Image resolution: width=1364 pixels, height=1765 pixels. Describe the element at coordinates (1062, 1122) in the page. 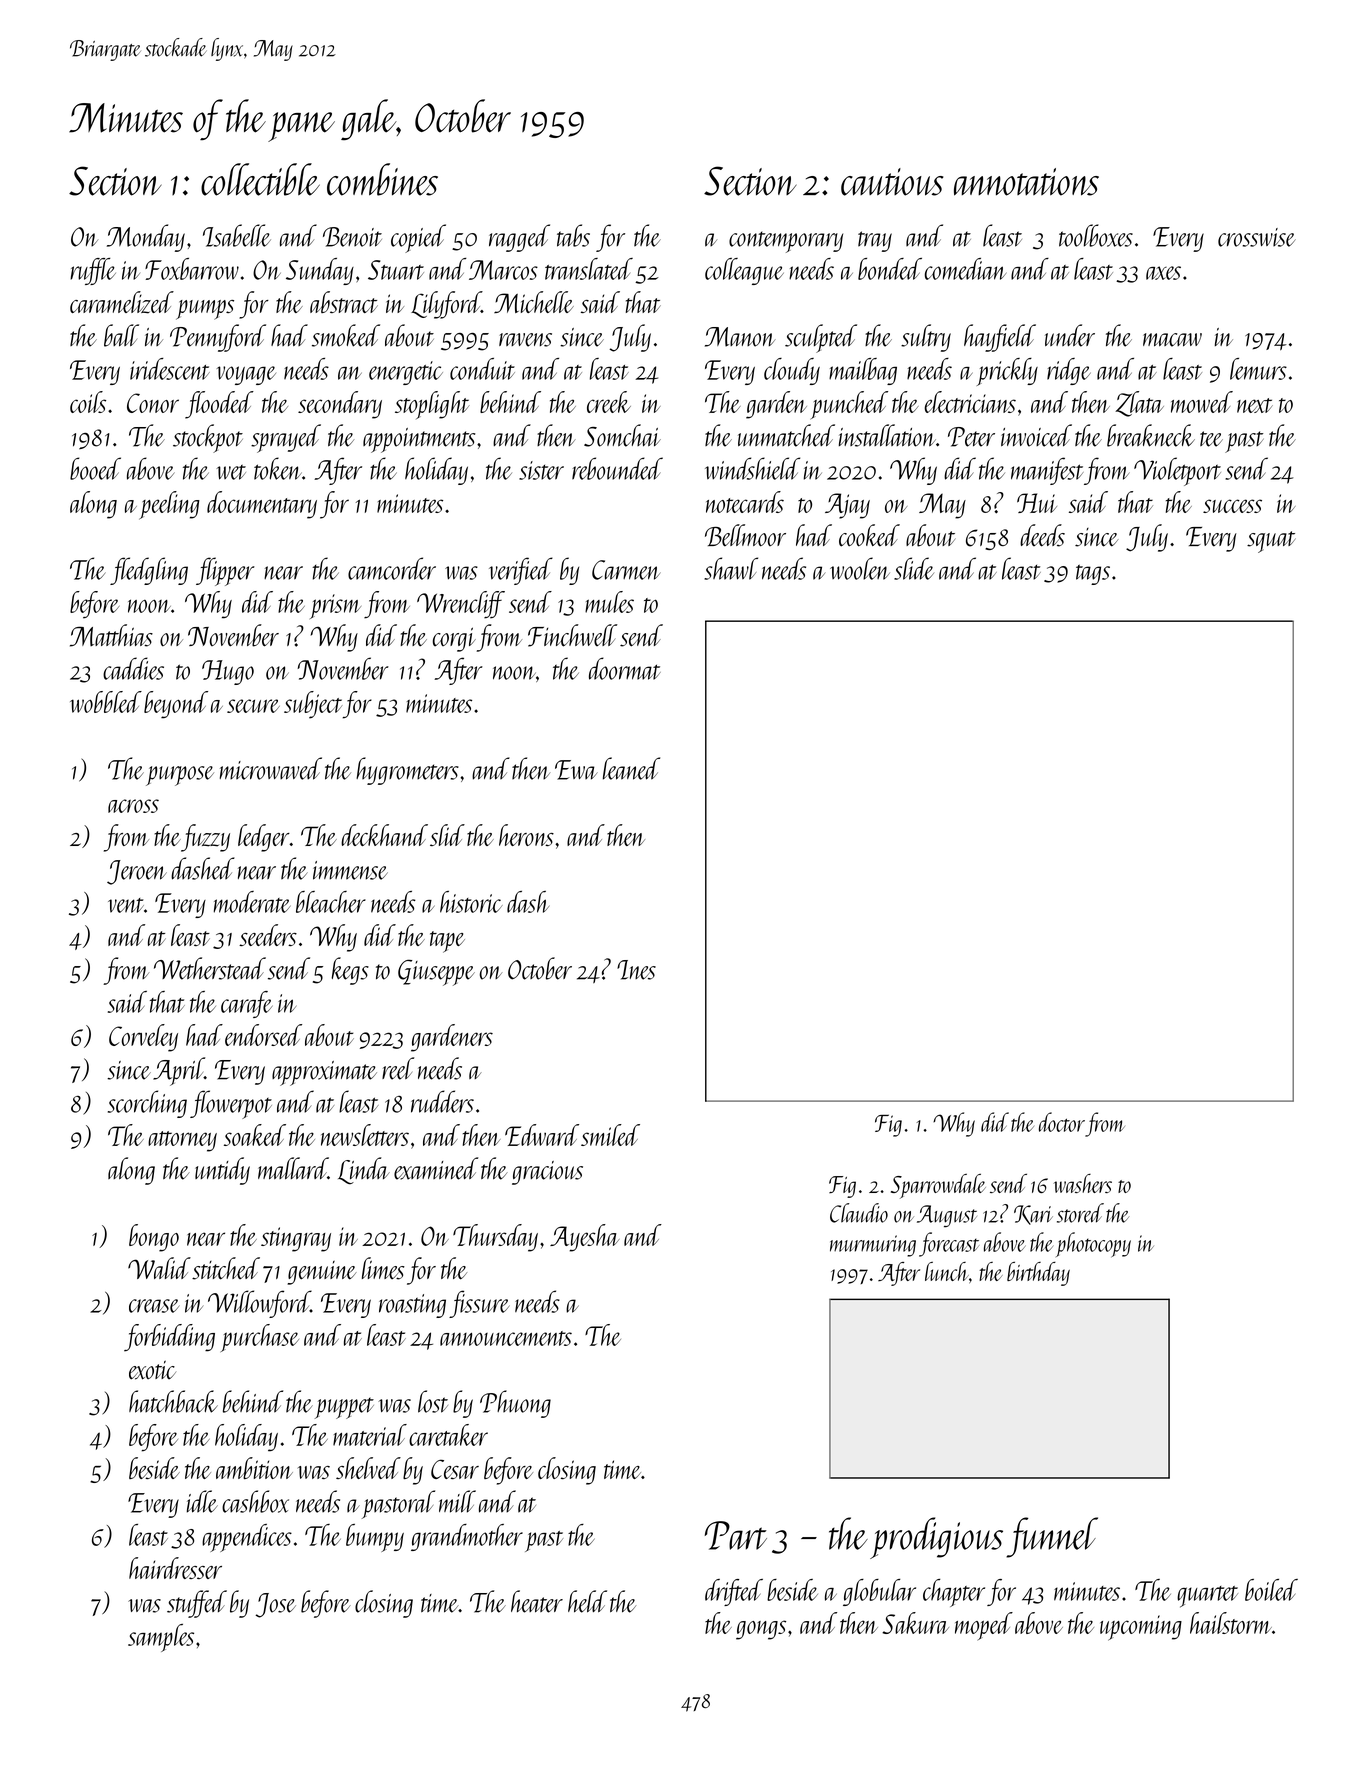

I see `doctor` at that location.
